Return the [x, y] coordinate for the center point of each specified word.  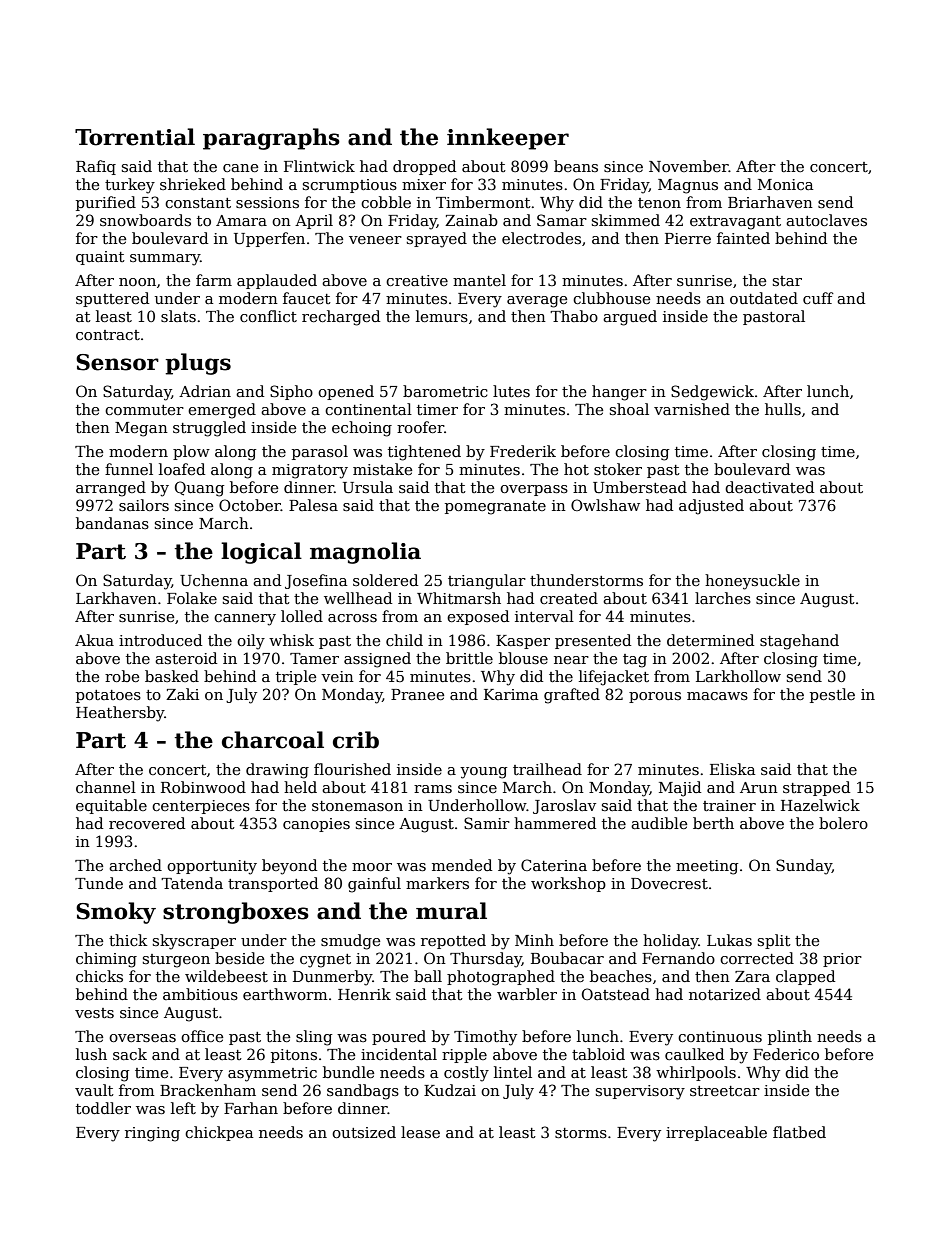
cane [240, 168]
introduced [160, 640]
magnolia [365, 553]
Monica [785, 184]
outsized [364, 1132]
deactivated [769, 487]
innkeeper [508, 139]
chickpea [219, 1133]
